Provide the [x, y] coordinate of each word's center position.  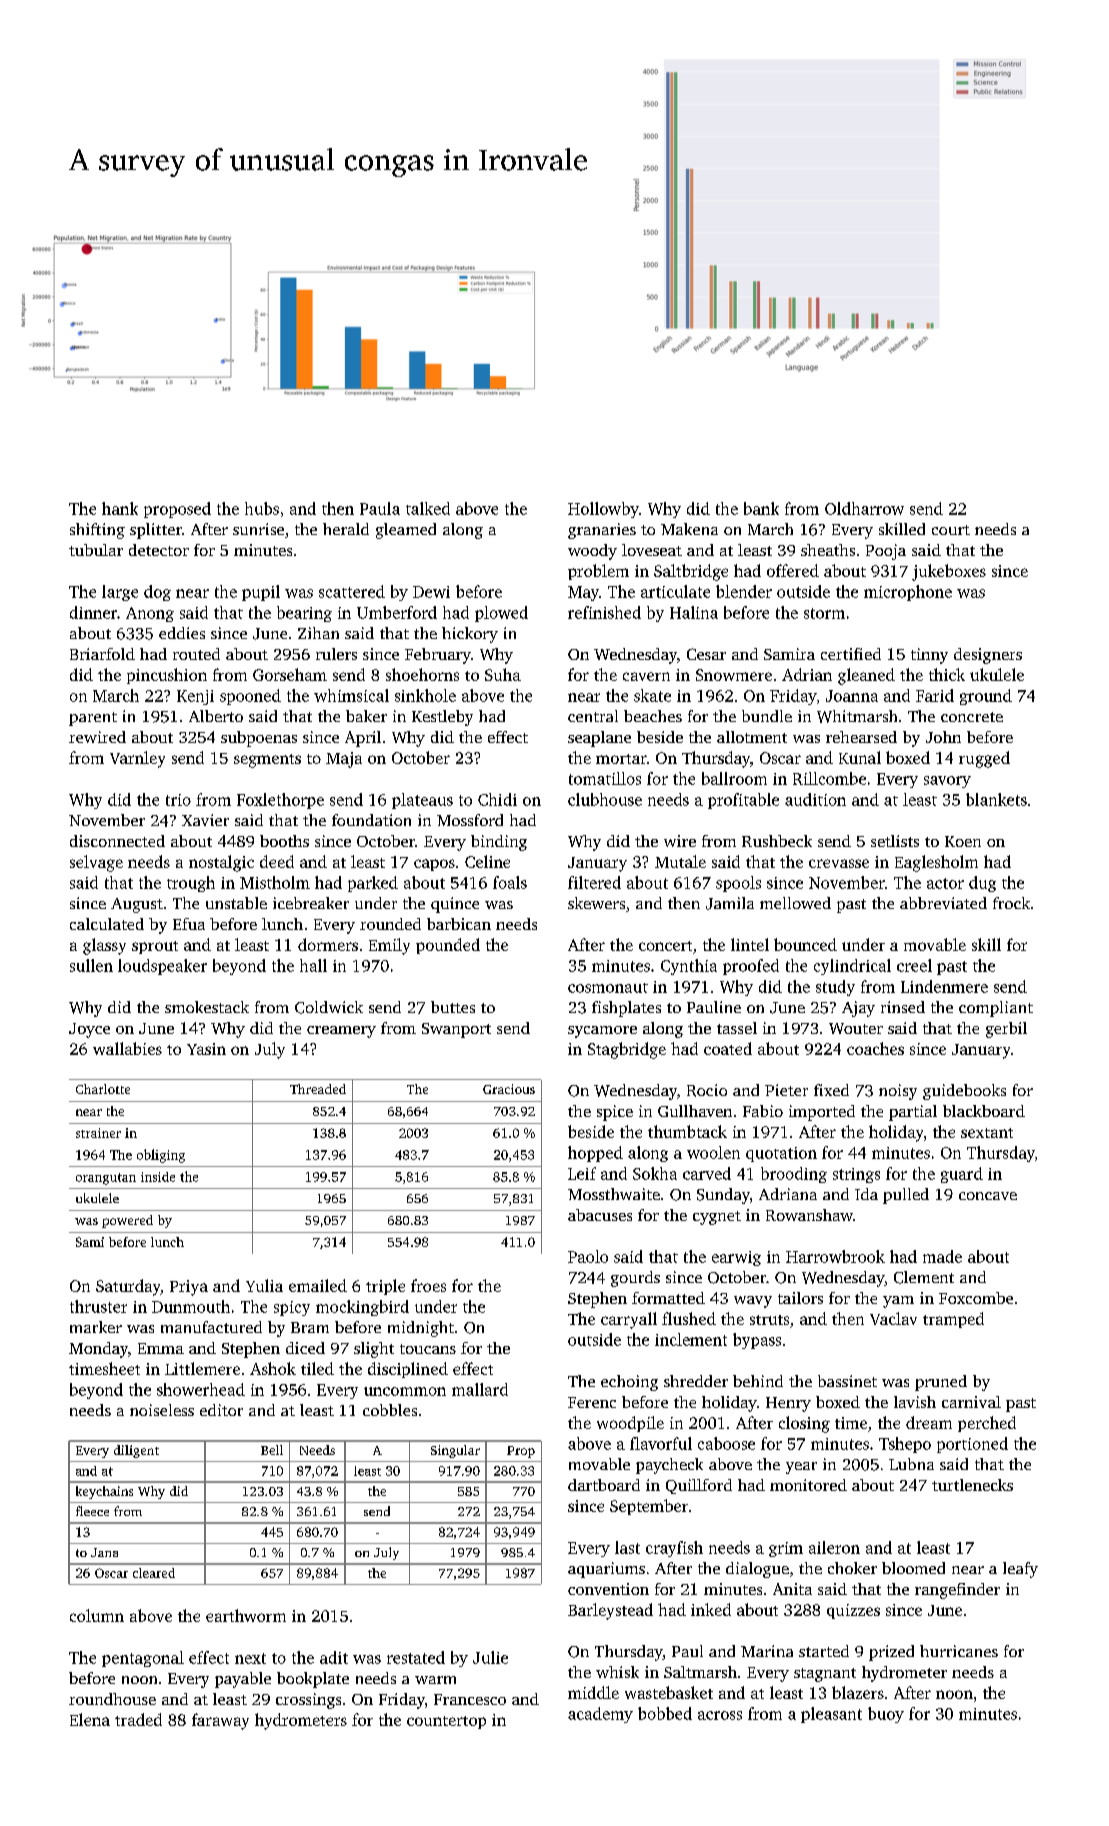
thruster [98, 1306]
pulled [906, 1196]
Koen [963, 841]
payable [243, 1680]
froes [428, 1285]
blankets [996, 799]
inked [711, 1609]
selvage [96, 863]
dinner [93, 612]
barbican [459, 924]
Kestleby [442, 718]
